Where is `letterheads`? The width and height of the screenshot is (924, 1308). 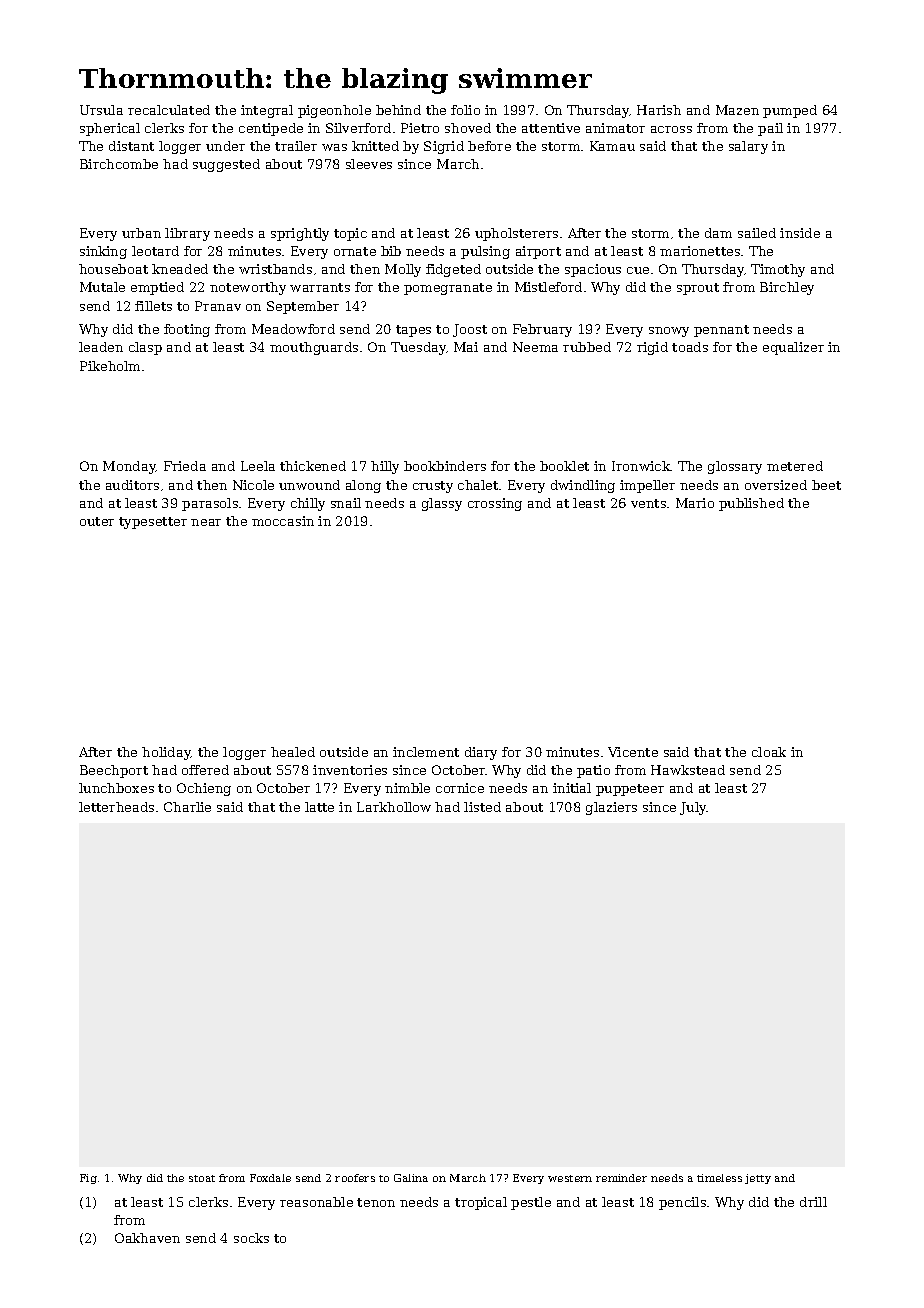
letterheads is located at coordinates (116, 807).
